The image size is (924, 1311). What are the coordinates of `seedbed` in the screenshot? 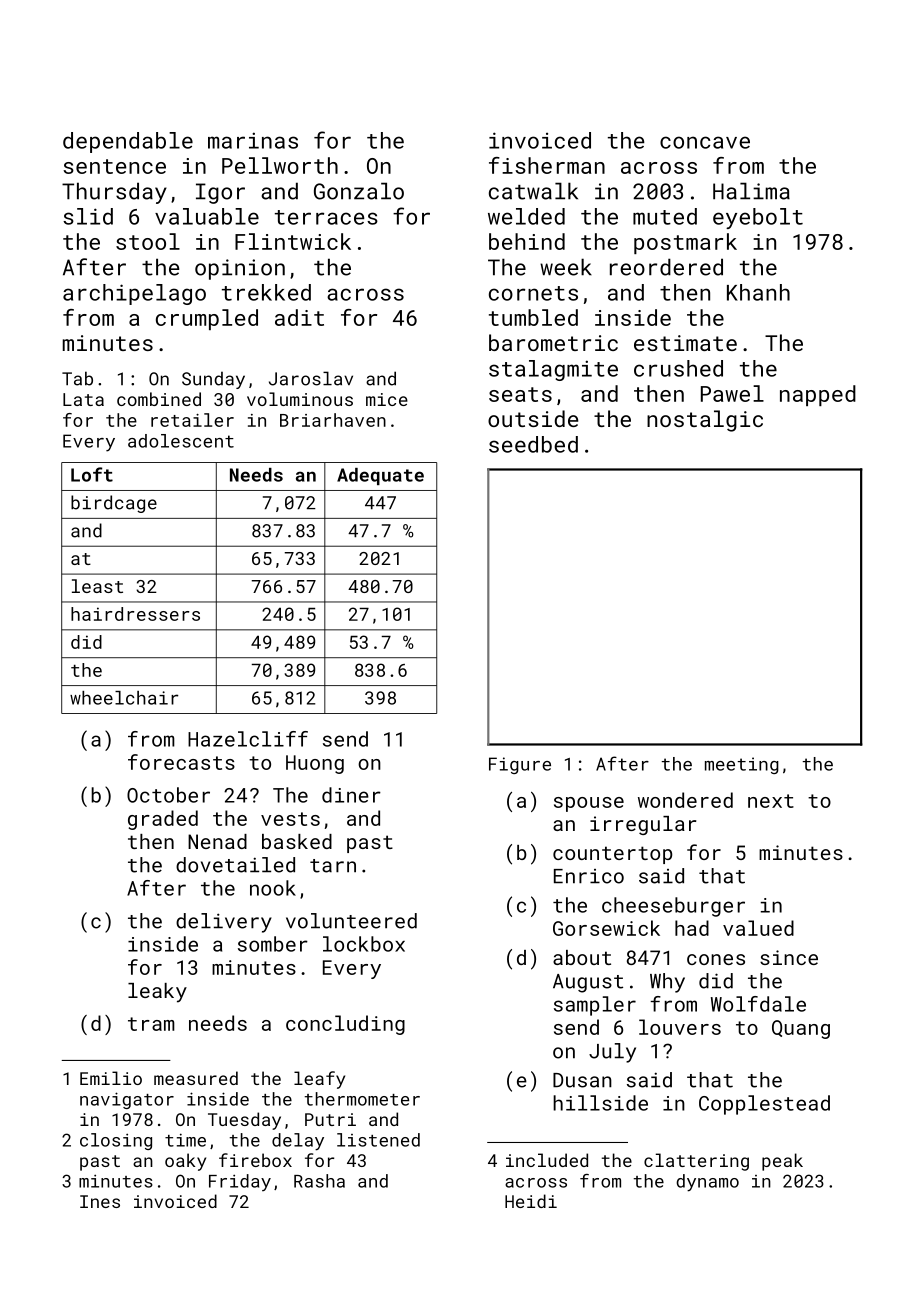 It's located at (533, 444).
